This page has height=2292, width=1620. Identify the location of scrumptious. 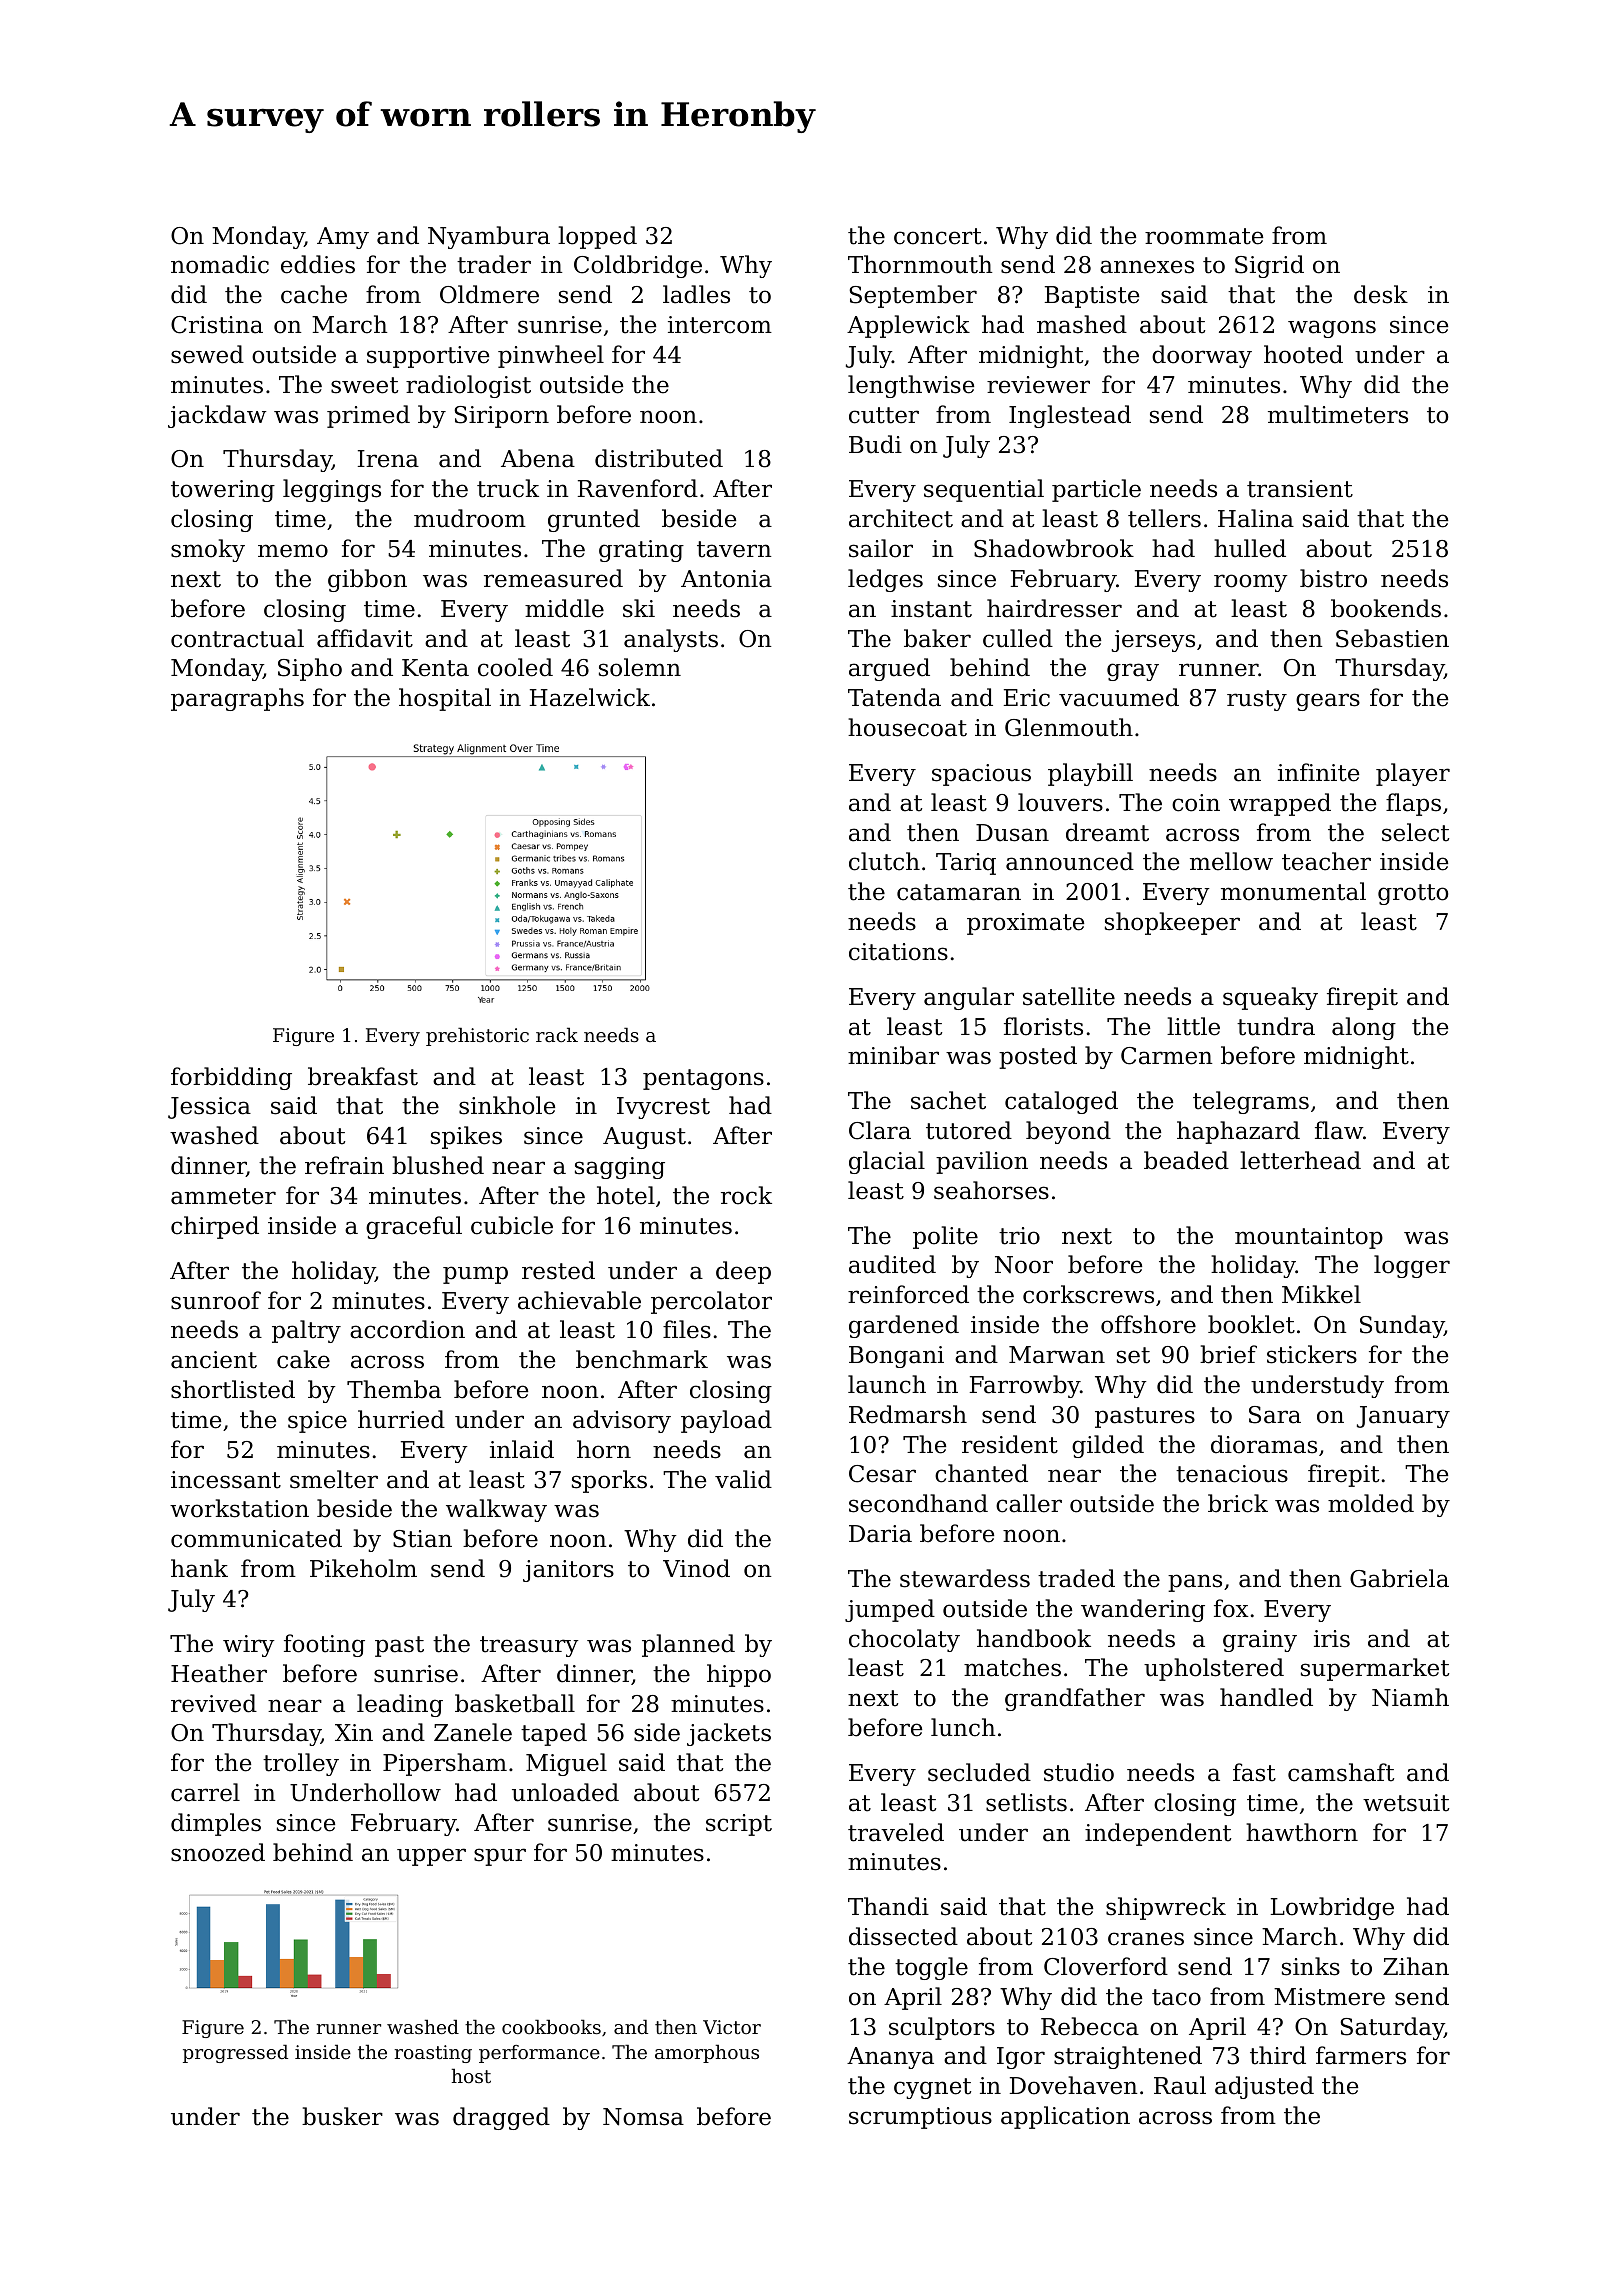
(920, 2118).
